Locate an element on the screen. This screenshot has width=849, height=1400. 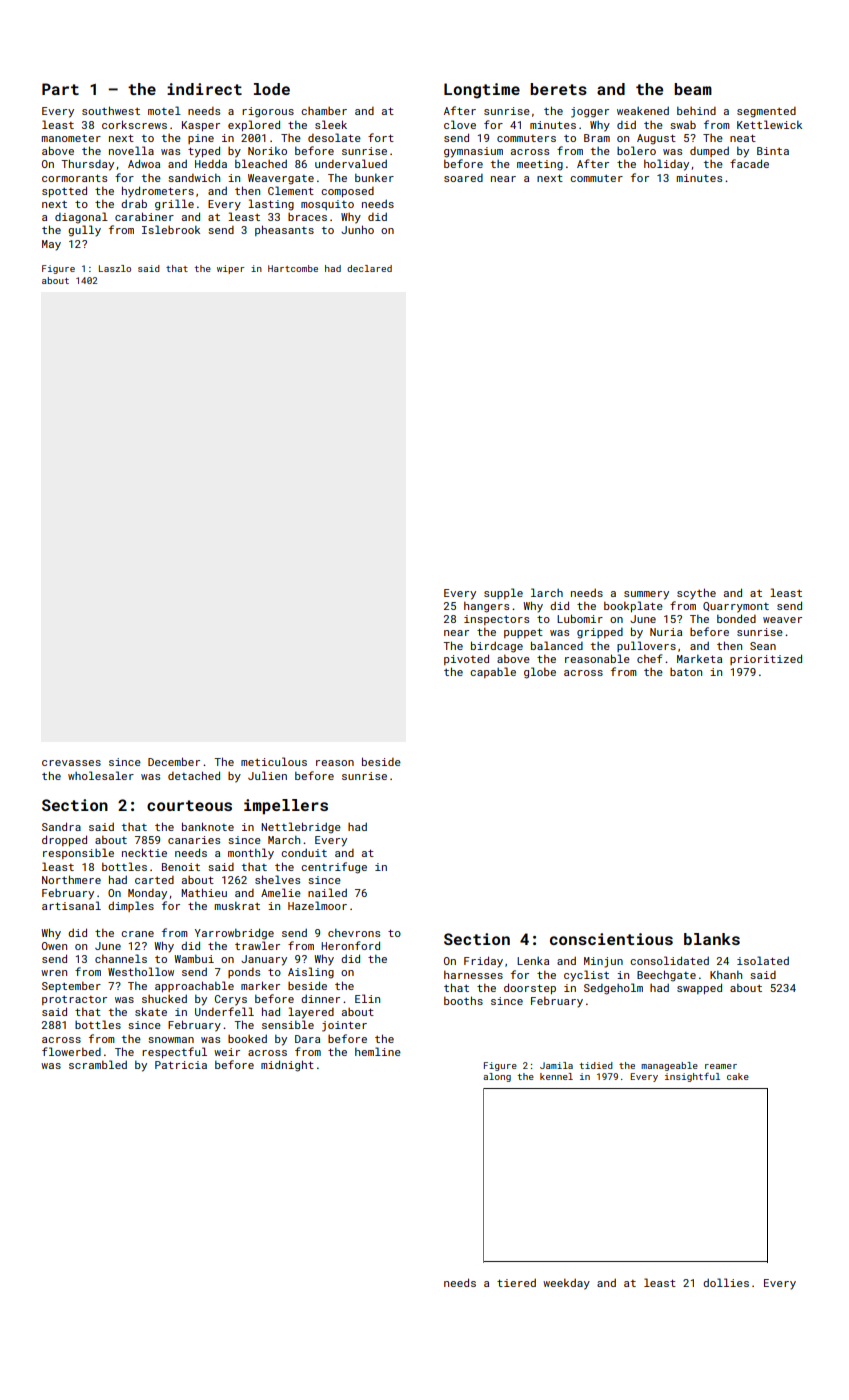
declared is located at coordinates (369, 268).
